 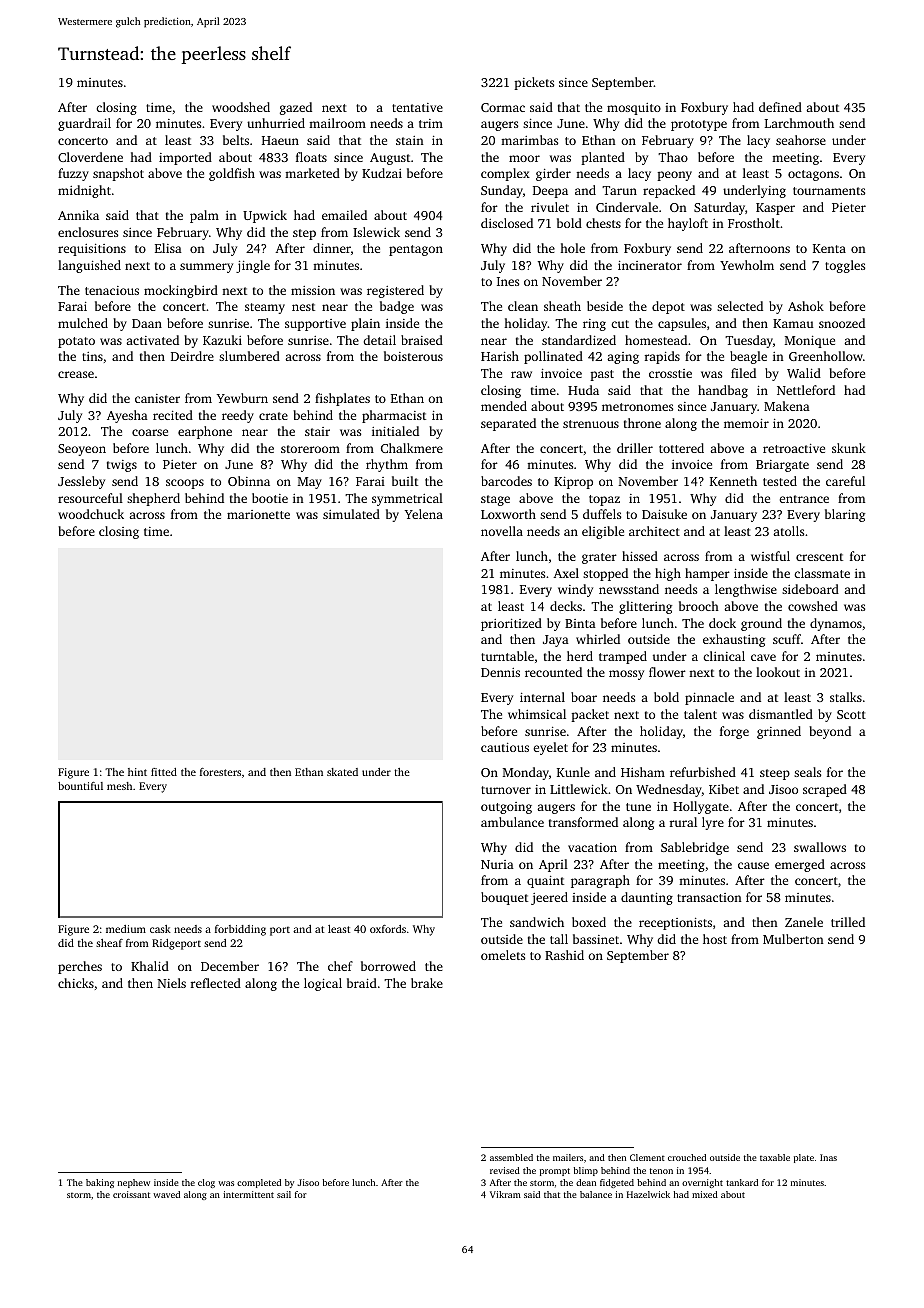 I want to click on internal, so click(x=542, y=697).
